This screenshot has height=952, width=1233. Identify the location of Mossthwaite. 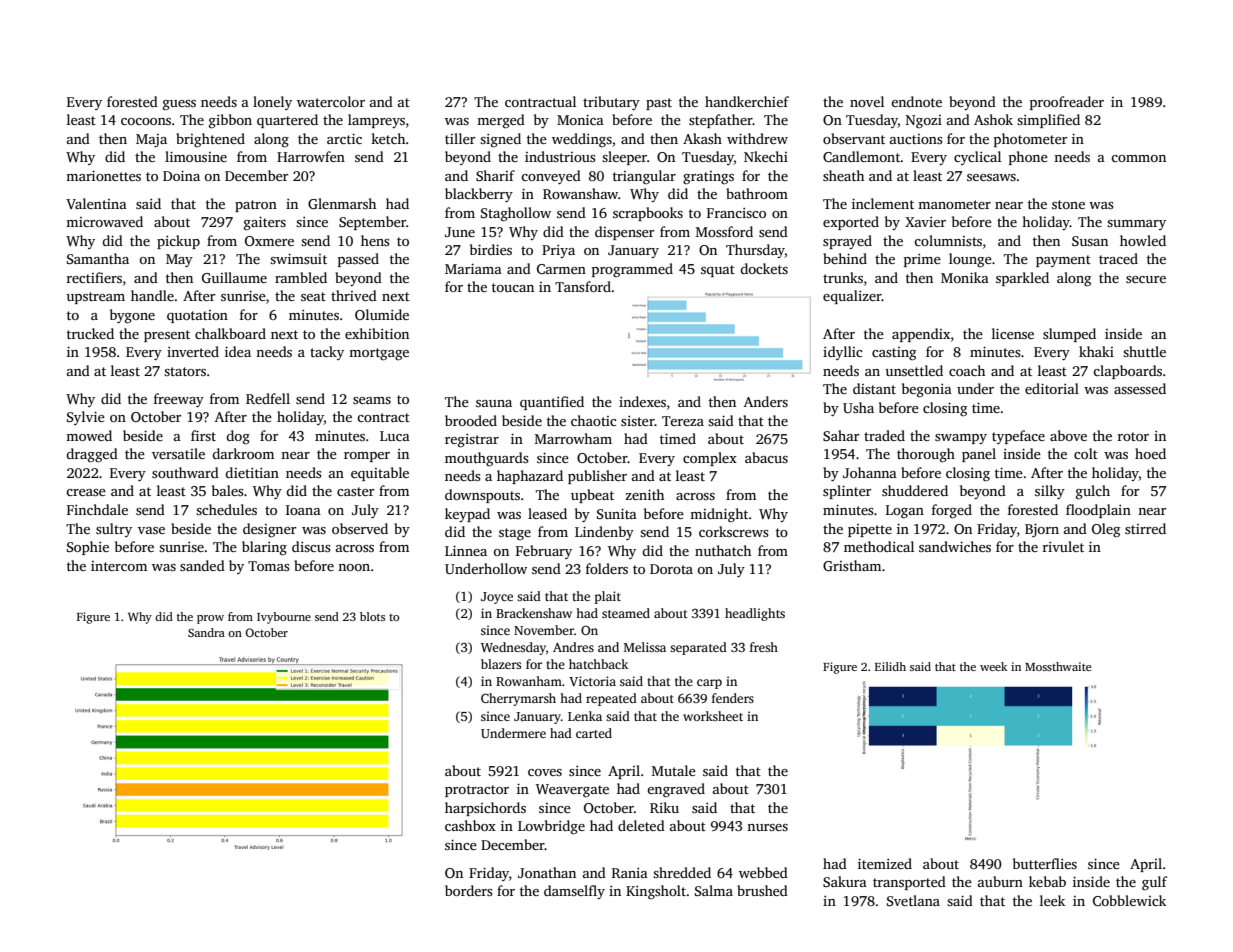
(1058, 666).
